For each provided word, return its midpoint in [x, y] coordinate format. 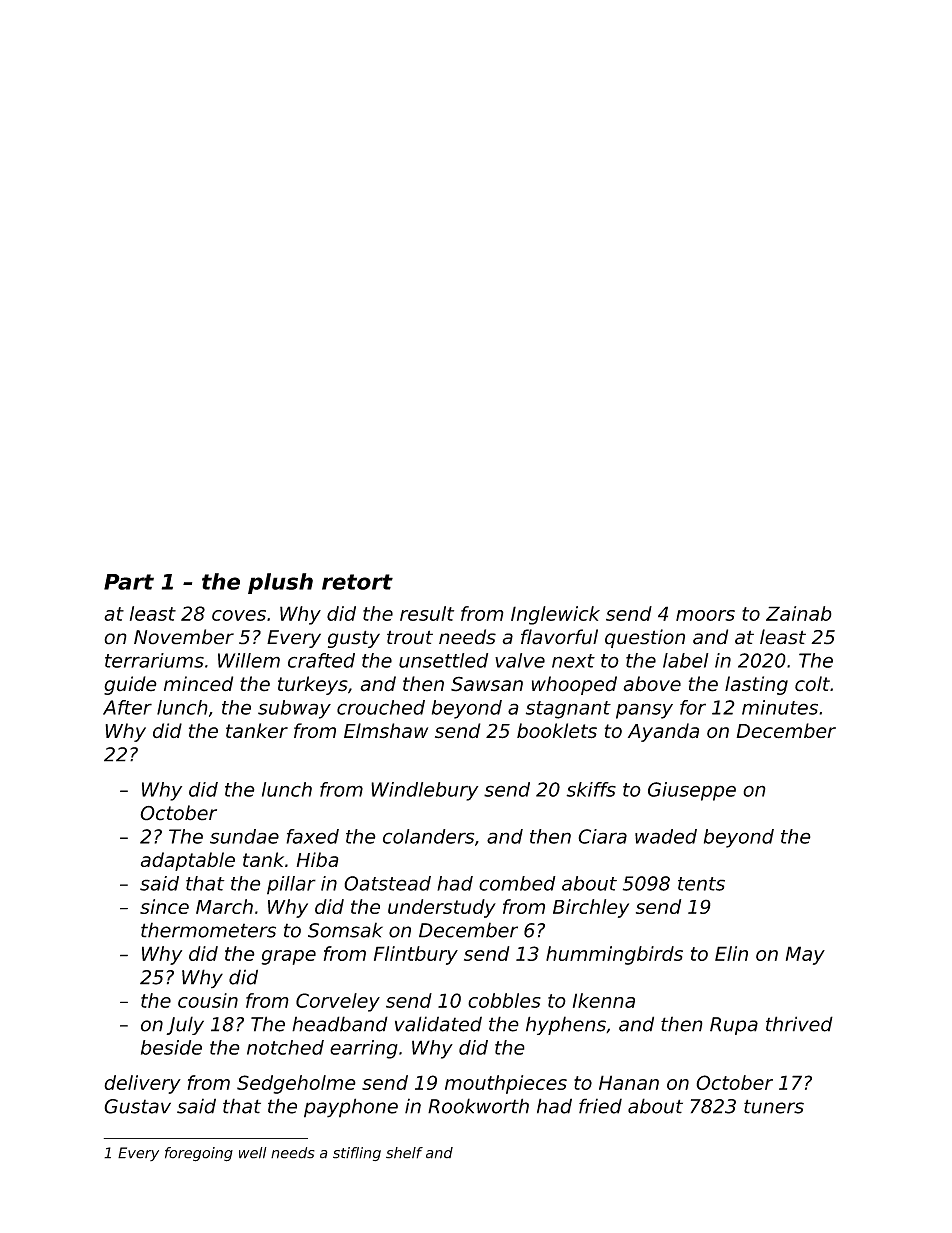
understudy [442, 908]
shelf [404, 1153]
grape [288, 957]
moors [705, 615]
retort [357, 582]
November [184, 637]
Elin [731, 953]
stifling [357, 1154]
